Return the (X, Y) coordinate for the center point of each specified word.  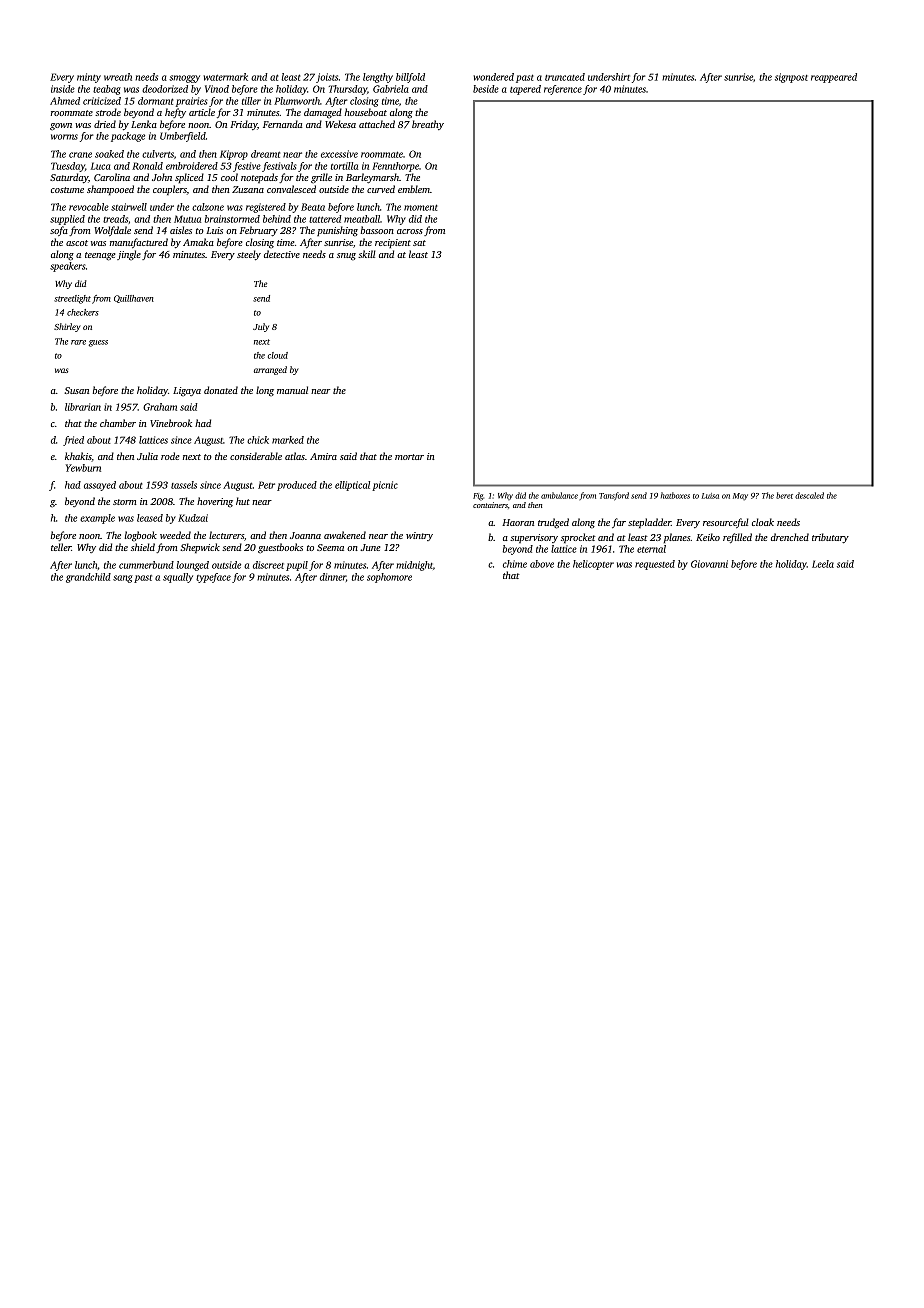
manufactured (139, 243)
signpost (791, 78)
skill (367, 254)
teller (61, 547)
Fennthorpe (395, 167)
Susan (76, 390)
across (410, 231)
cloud (278, 355)
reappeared (834, 78)
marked (288, 440)
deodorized (165, 89)
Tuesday (68, 167)
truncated (565, 77)
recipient (393, 243)
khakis (78, 457)
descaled (809, 495)
